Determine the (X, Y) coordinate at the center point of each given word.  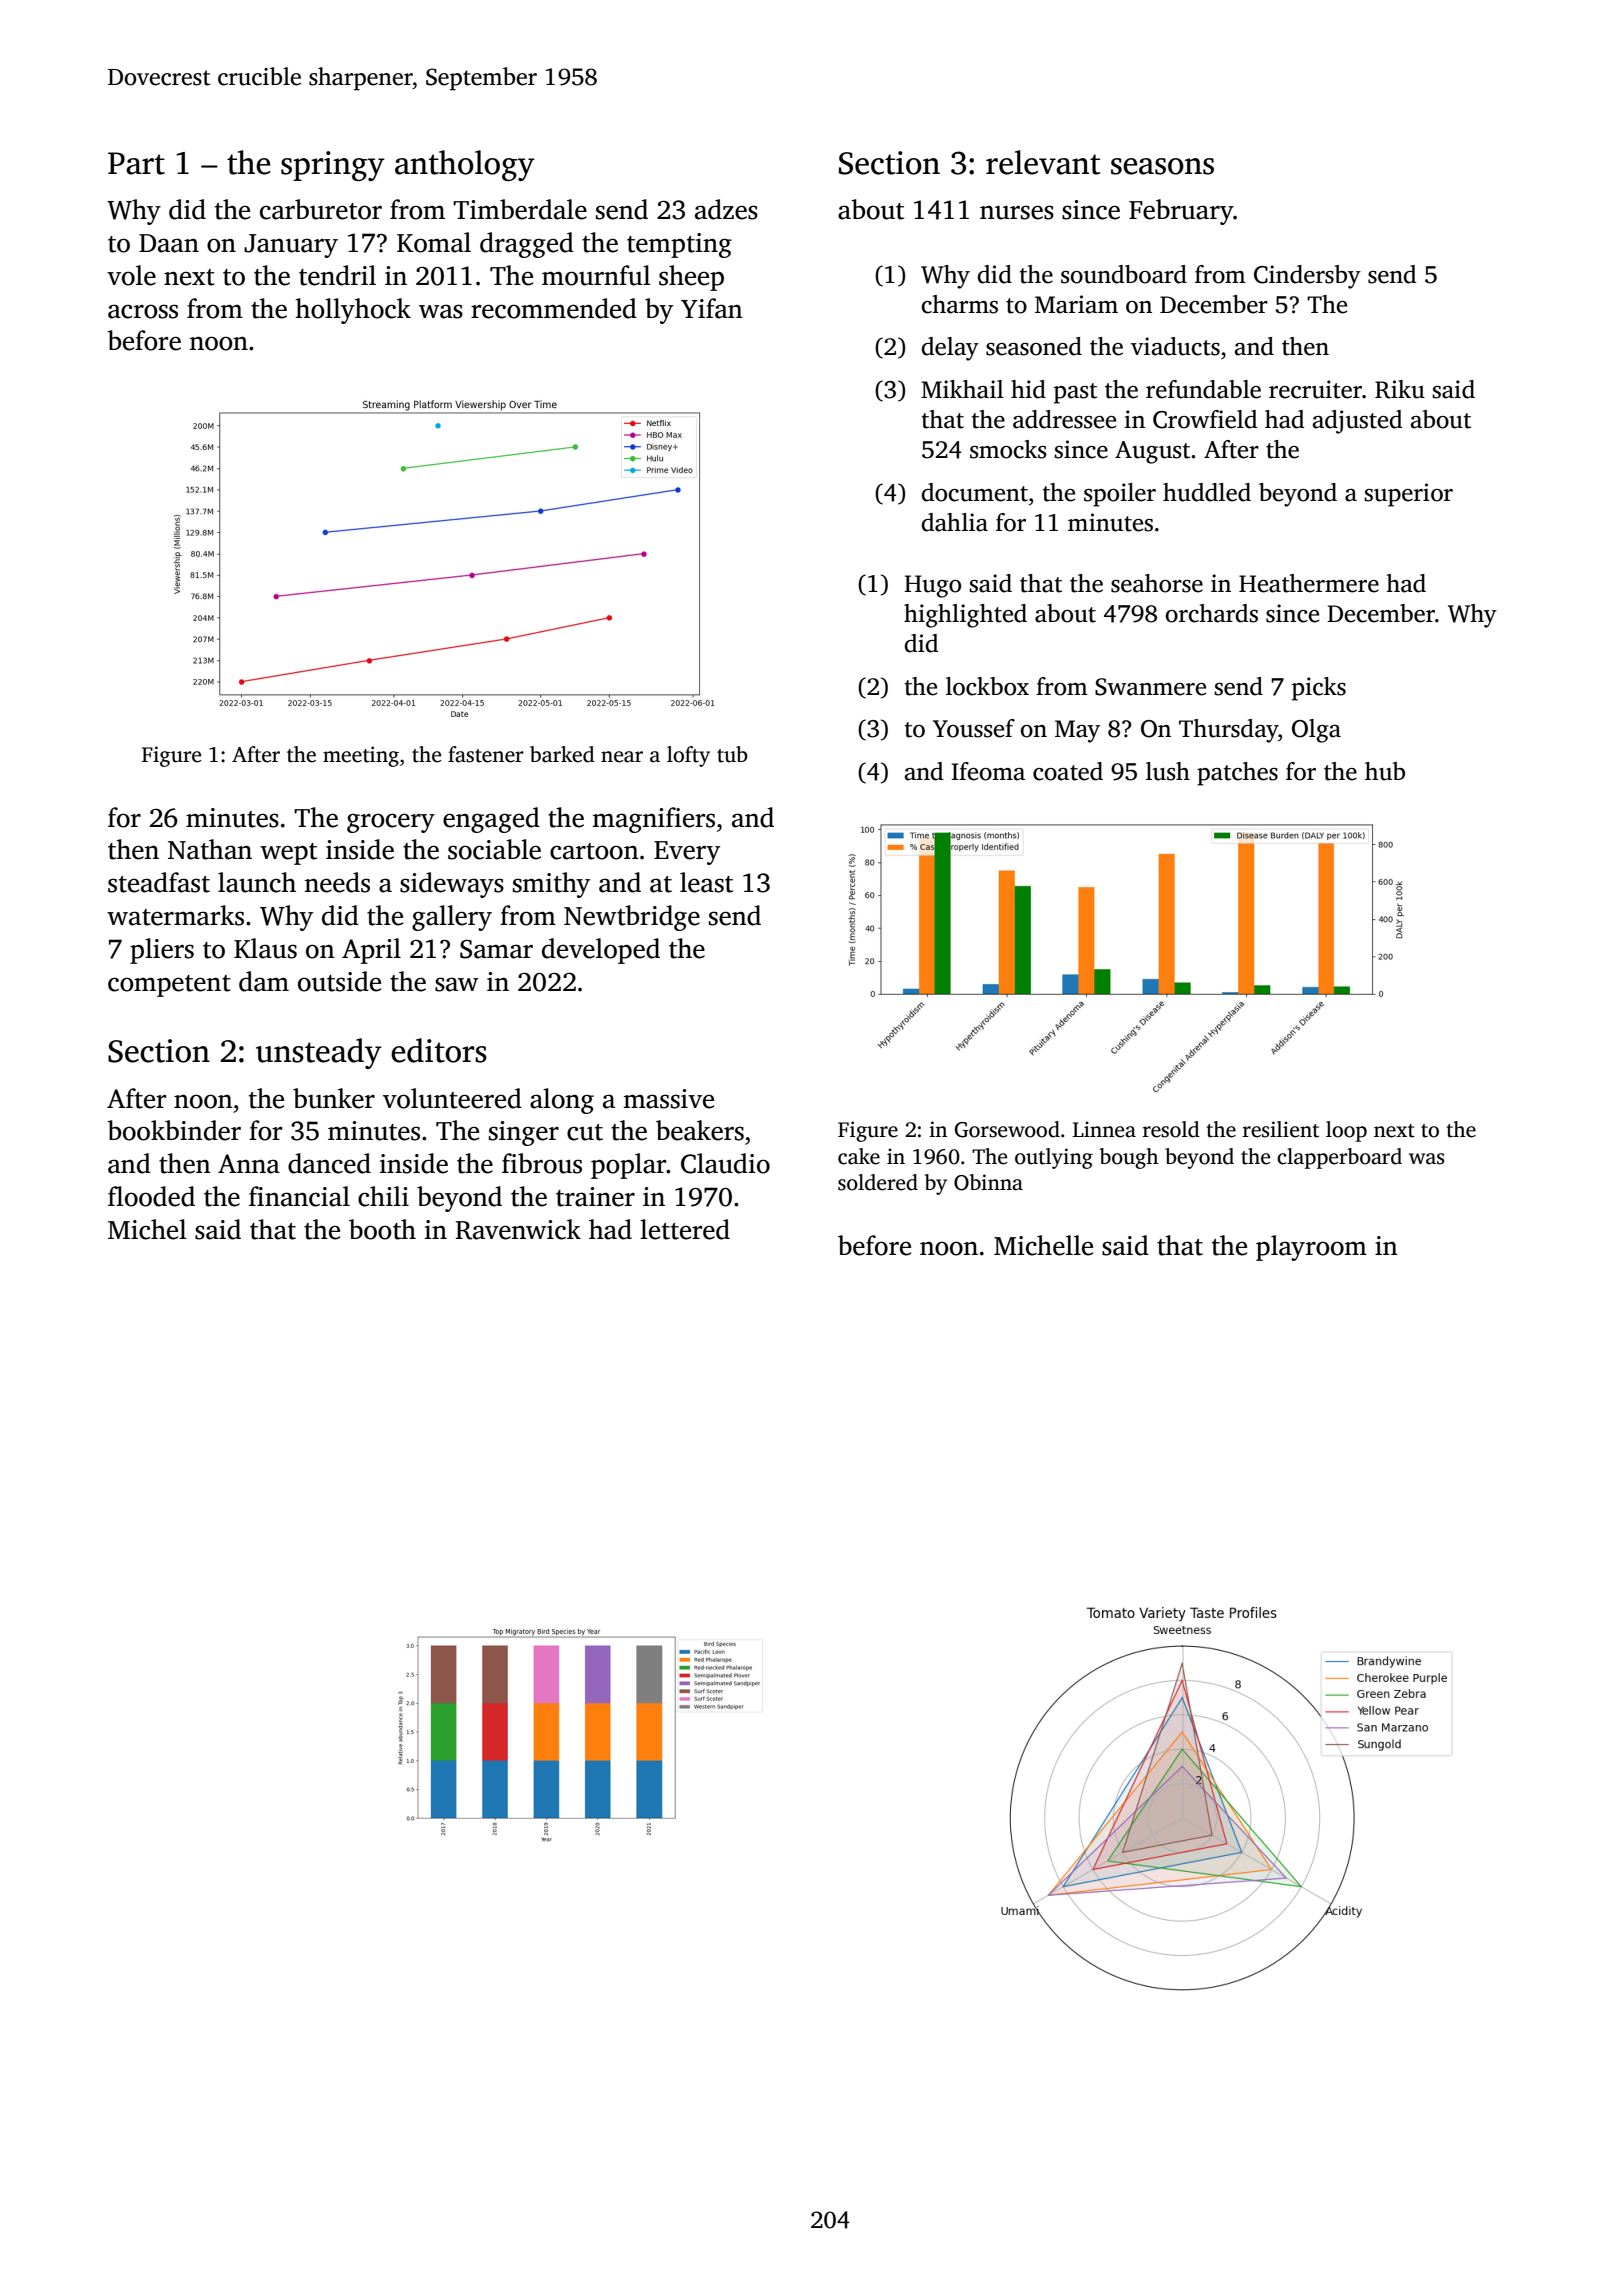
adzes (726, 209)
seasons (1162, 166)
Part (136, 163)
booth (382, 1229)
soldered (878, 1182)
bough (1129, 1158)
